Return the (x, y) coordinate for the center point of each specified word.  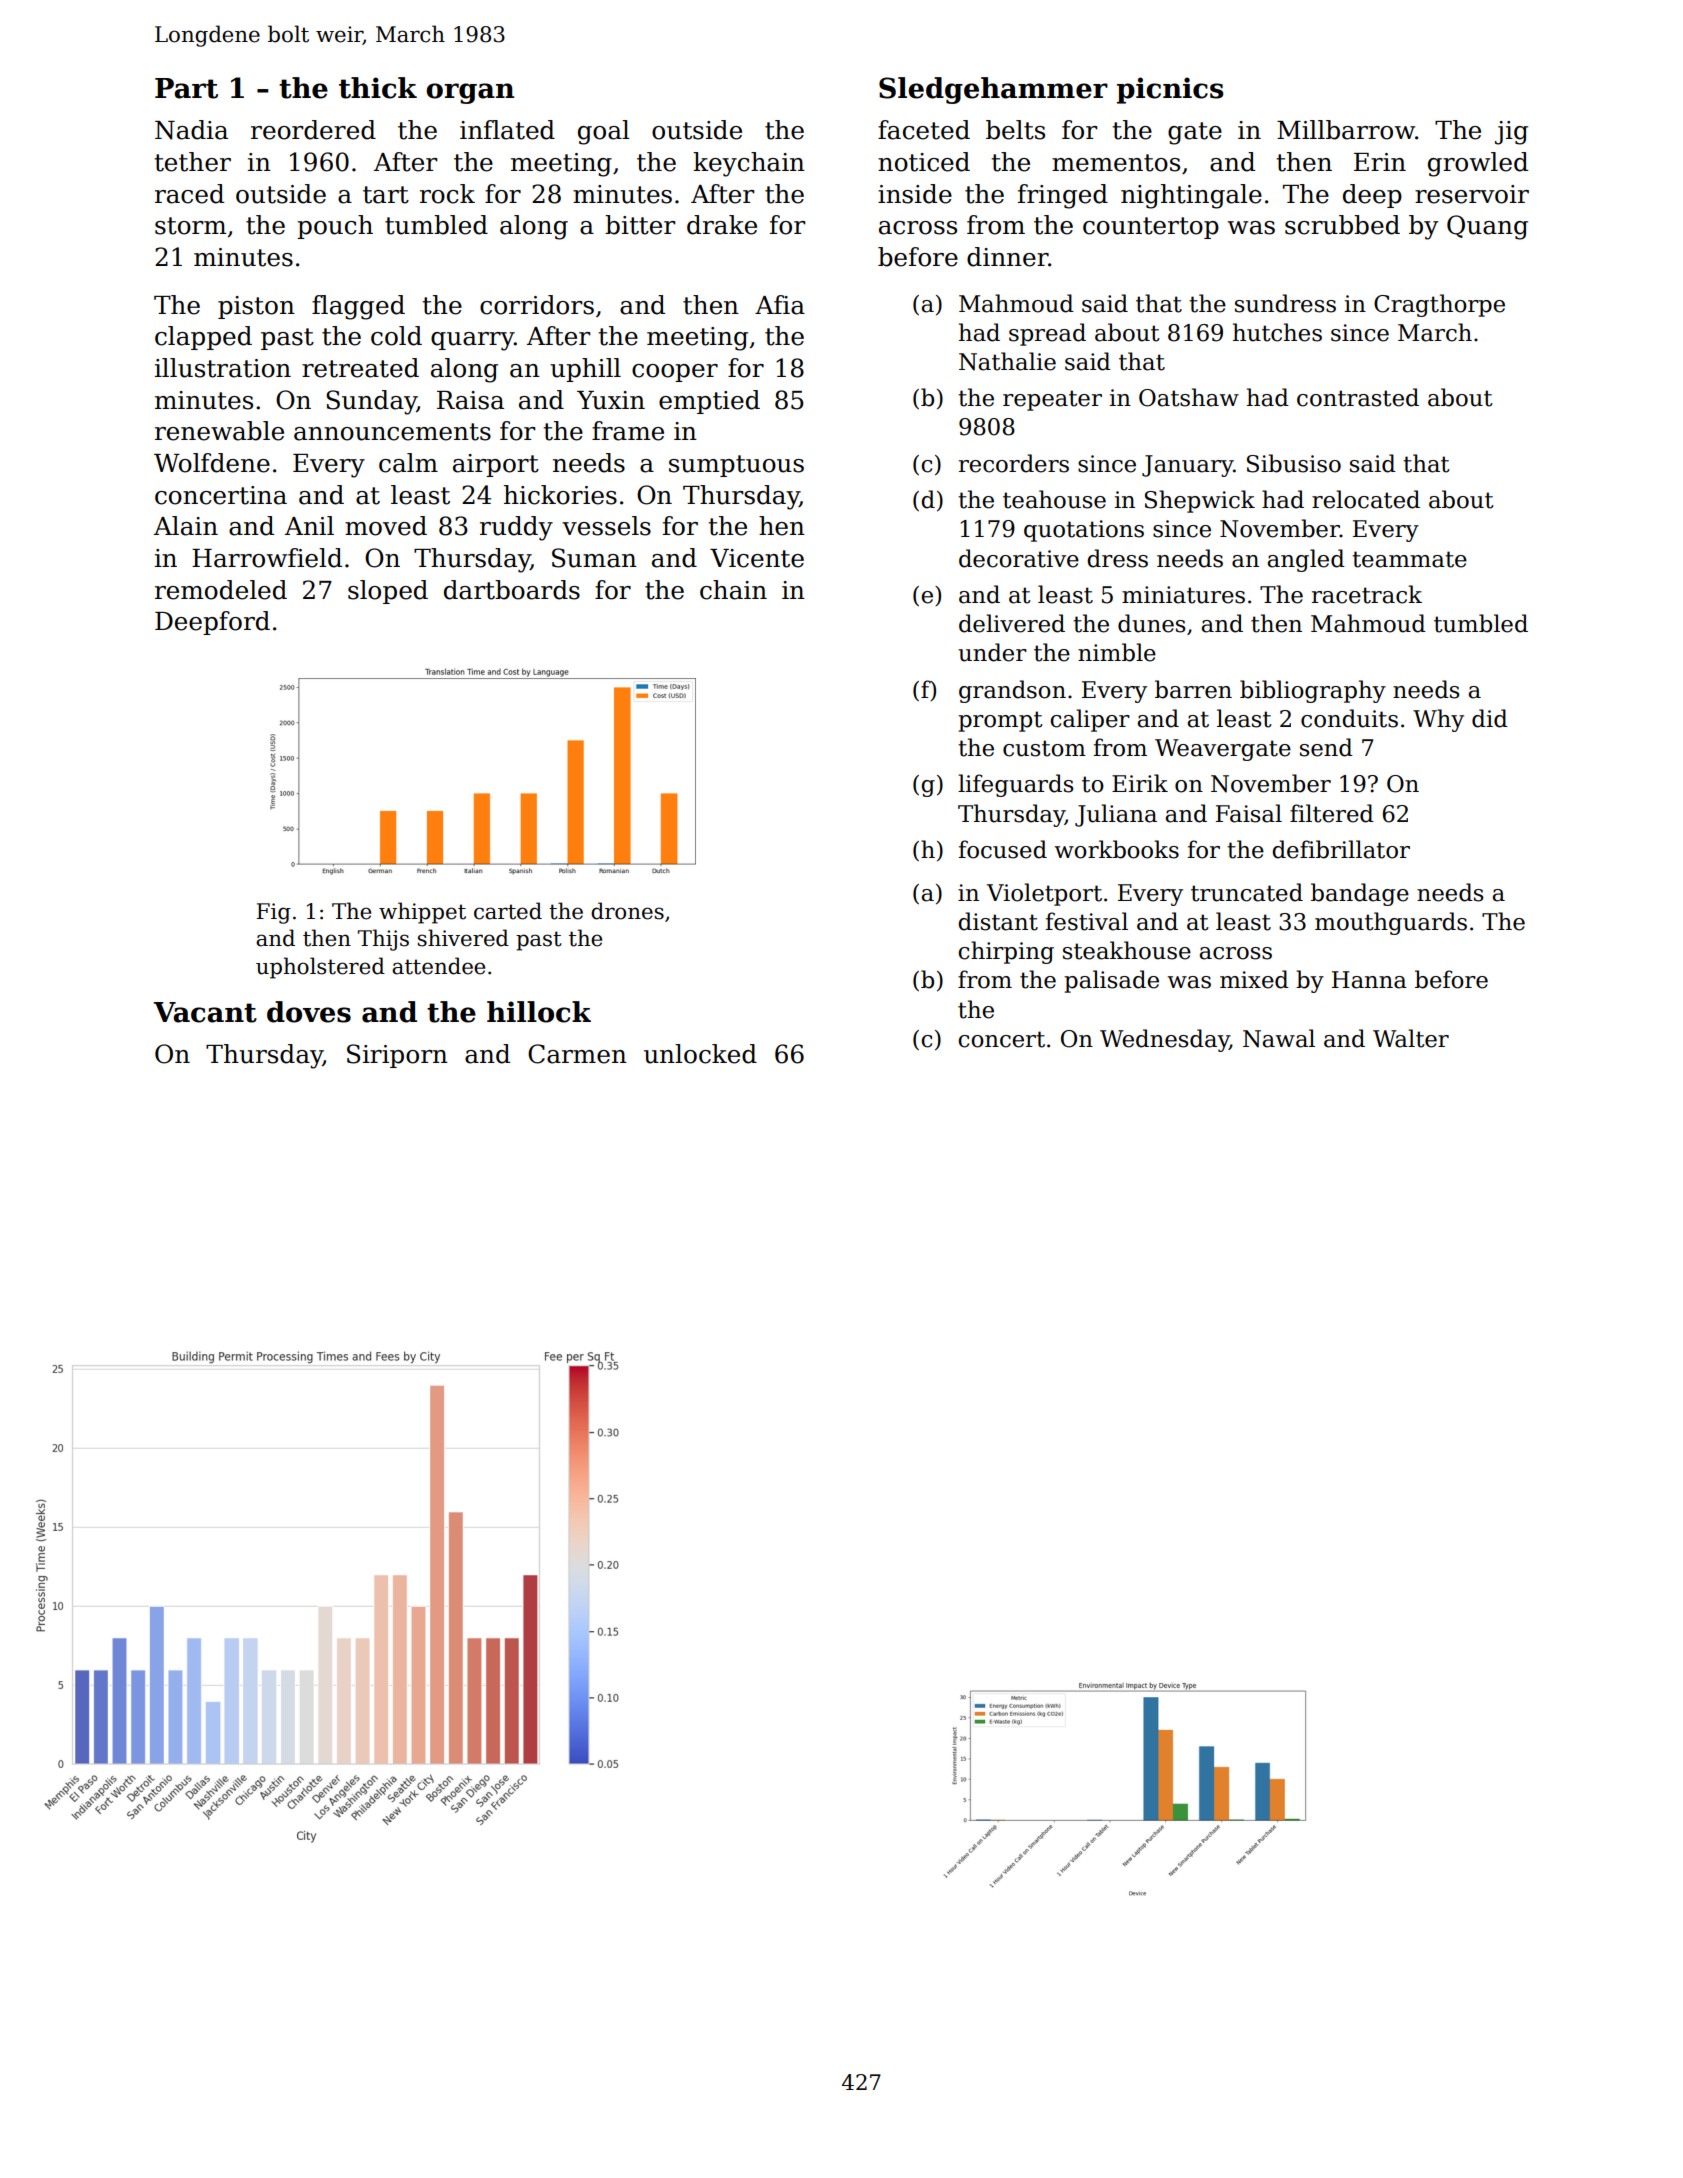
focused (1002, 849)
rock (447, 194)
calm (408, 463)
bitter (640, 225)
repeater (1052, 400)
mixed (1254, 979)
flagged (358, 307)
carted (508, 911)
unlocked (700, 1054)
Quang (1487, 227)
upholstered (320, 968)
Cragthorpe (1439, 305)
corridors (537, 305)
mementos (1116, 163)
